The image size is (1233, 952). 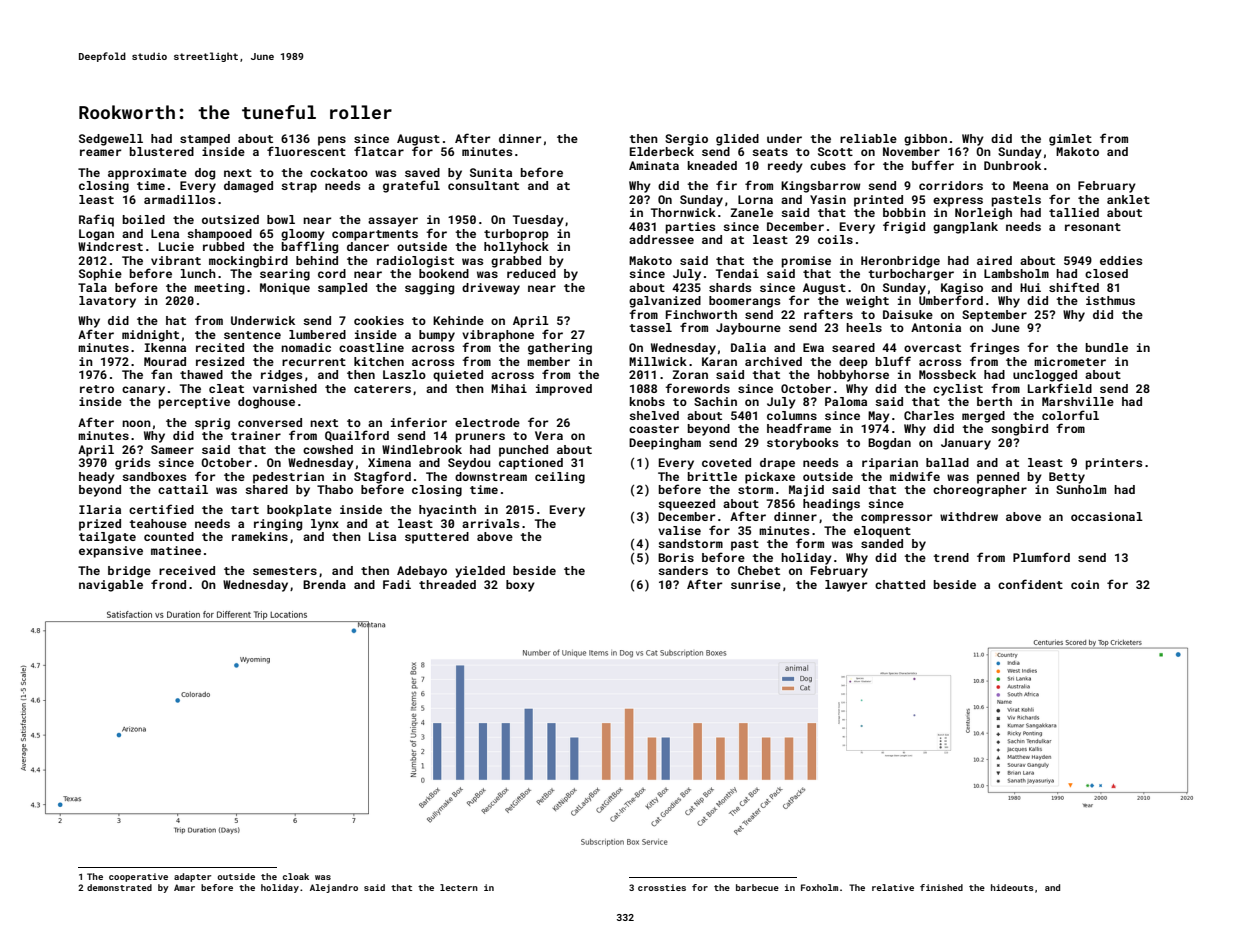 What do you see at coordinates (357, 435) in the document?
I see `Quailford` at bounding box center [357, 435].
